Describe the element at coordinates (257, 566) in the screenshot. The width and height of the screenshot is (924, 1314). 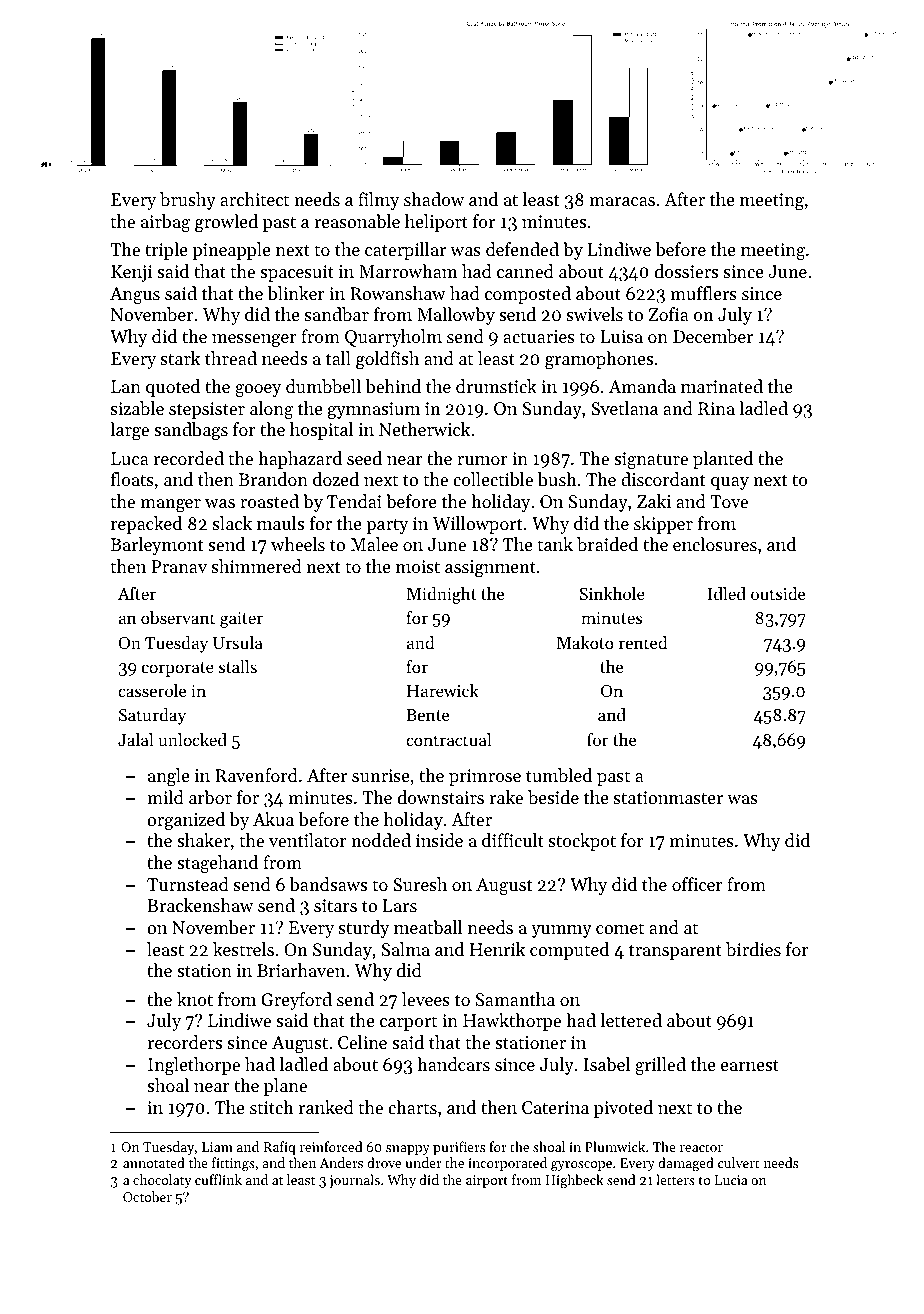
I see `shimmered` at that location.
